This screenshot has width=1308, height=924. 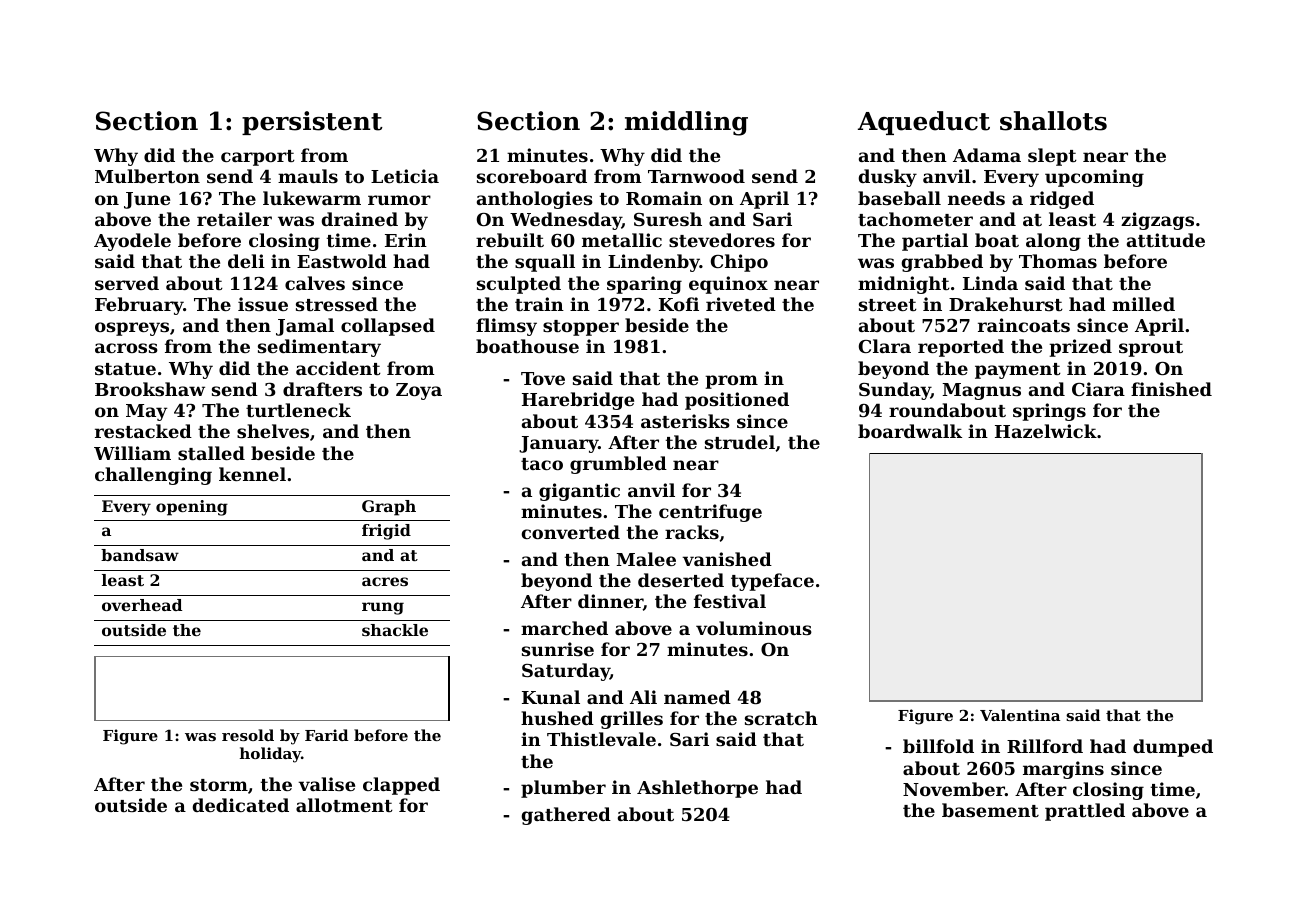 I want to click on shallots, so click(x=1053, y=121).
